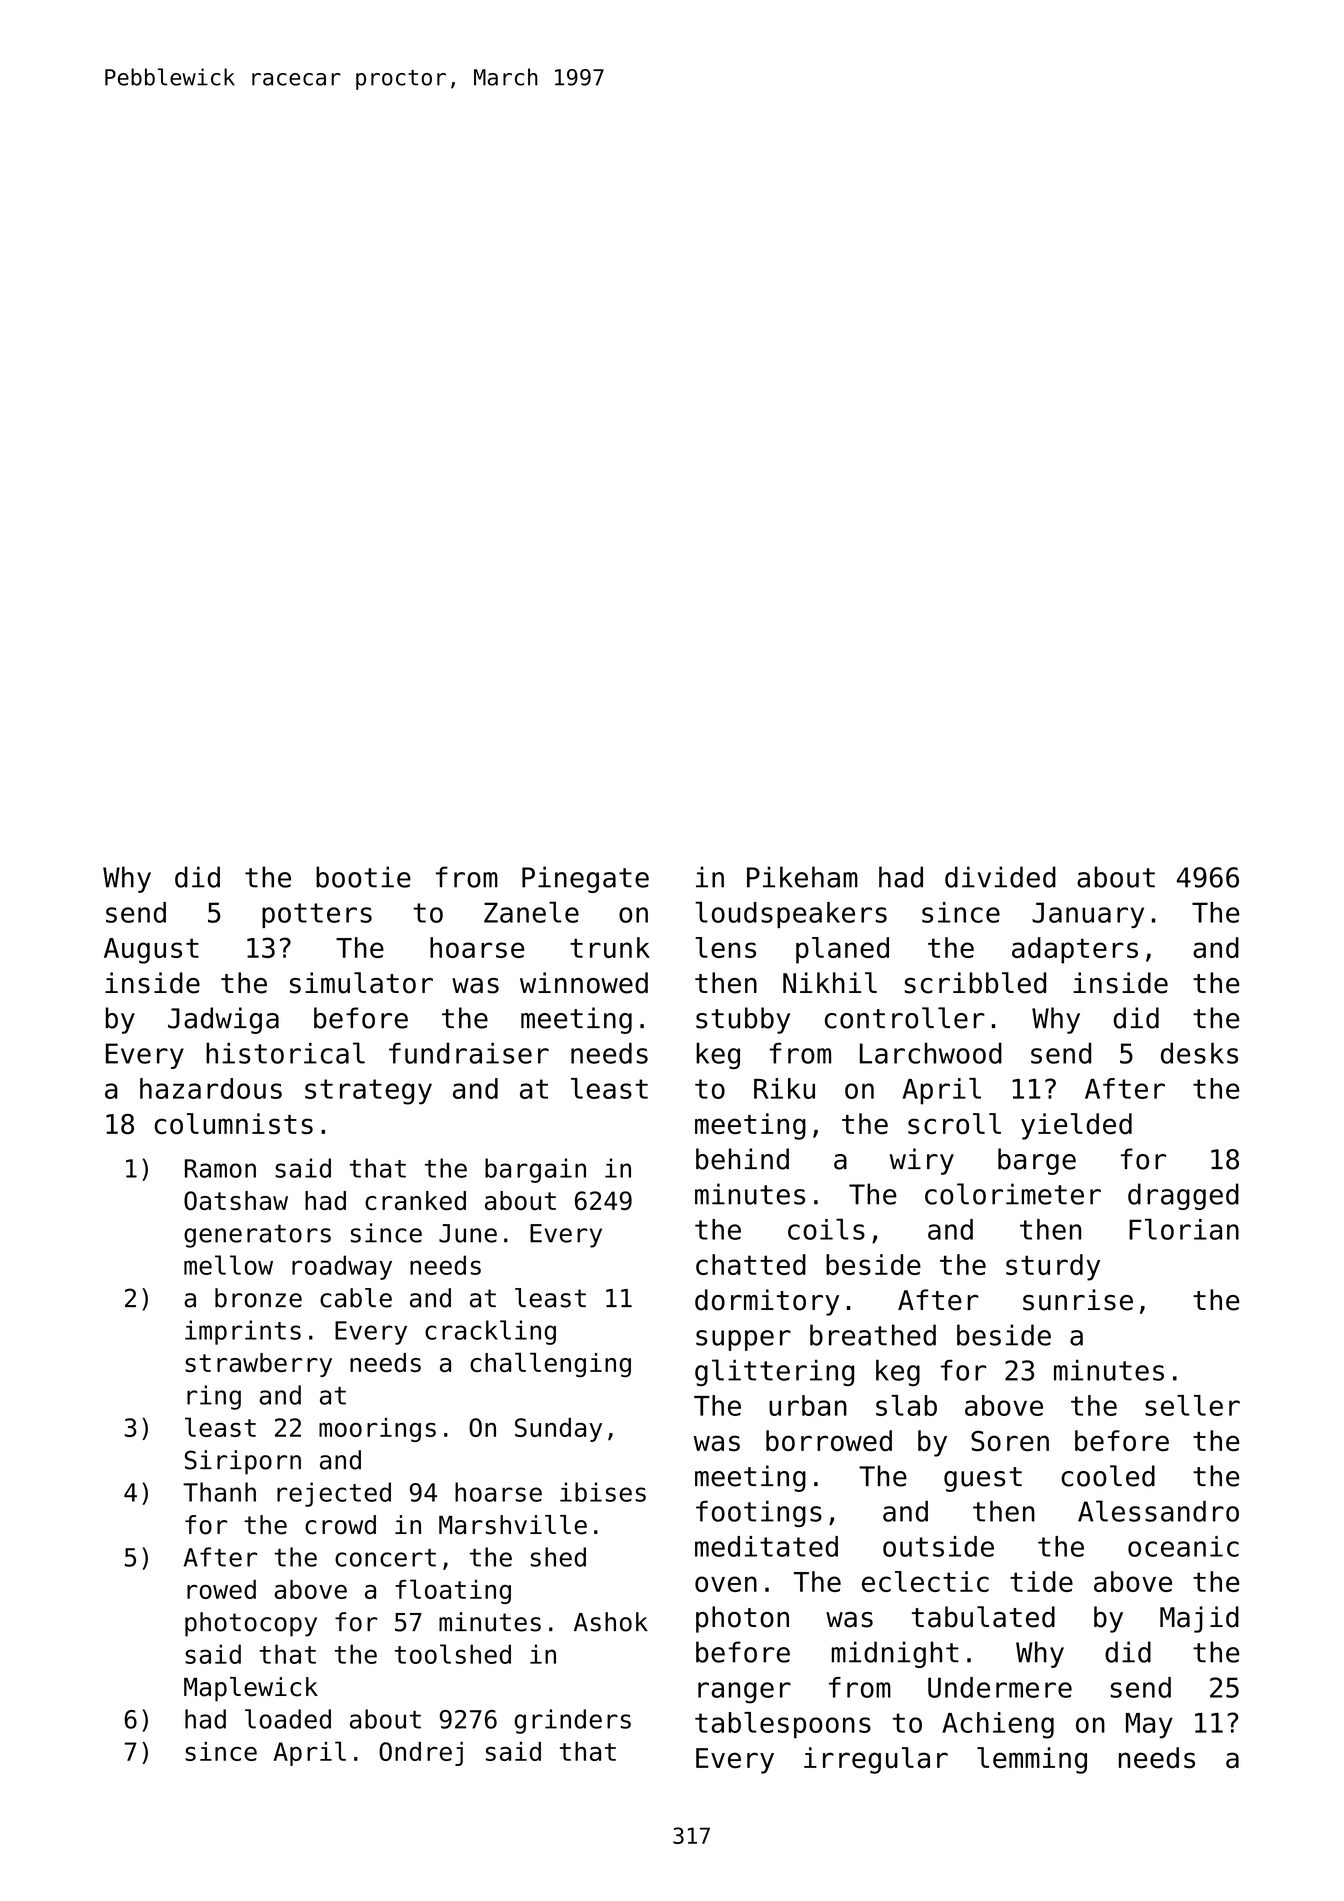  I want to click on breathed, so click(873, 1335).
